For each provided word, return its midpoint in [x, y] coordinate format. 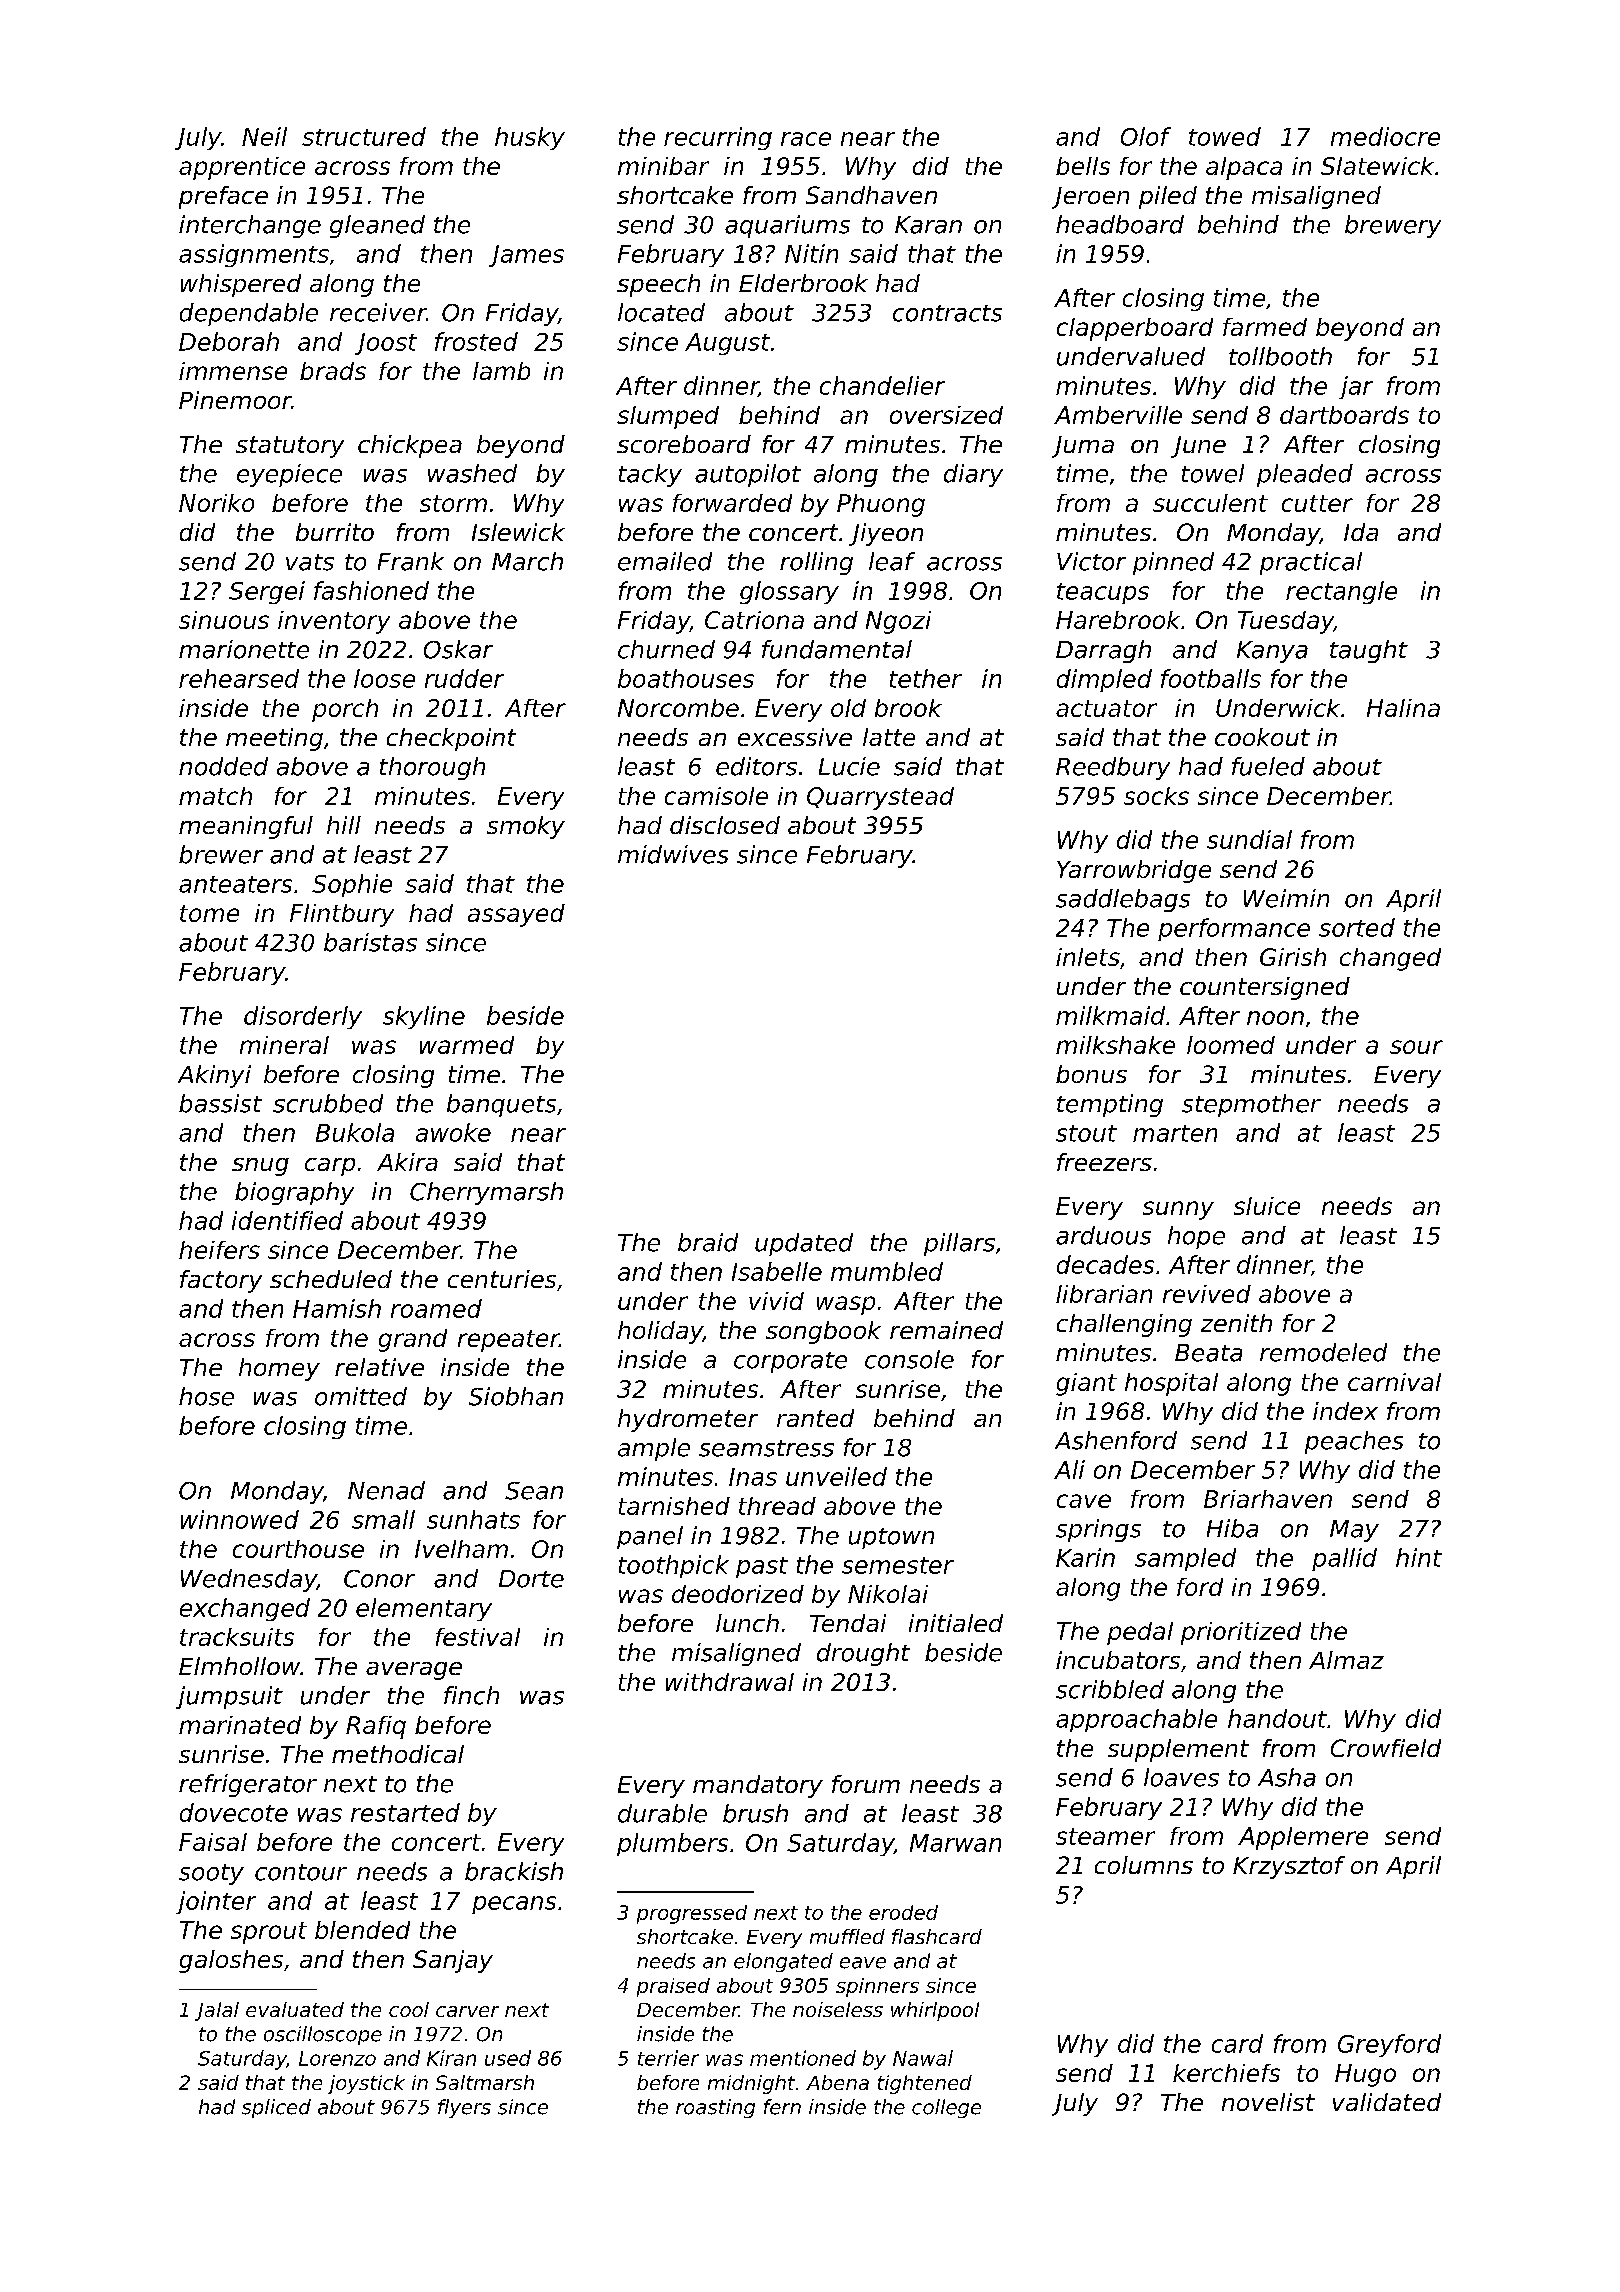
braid [708, 1242]
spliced [276, 2108]
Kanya [1272, 652]
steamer [1105, 1836]
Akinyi [214, 1076]
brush [755, 1813]
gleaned [377, 226]
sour [1416, 1047]
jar [1356, 387]
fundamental [837, 649]
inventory [334, 622]
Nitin [811, 253]
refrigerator [248, 1785]
